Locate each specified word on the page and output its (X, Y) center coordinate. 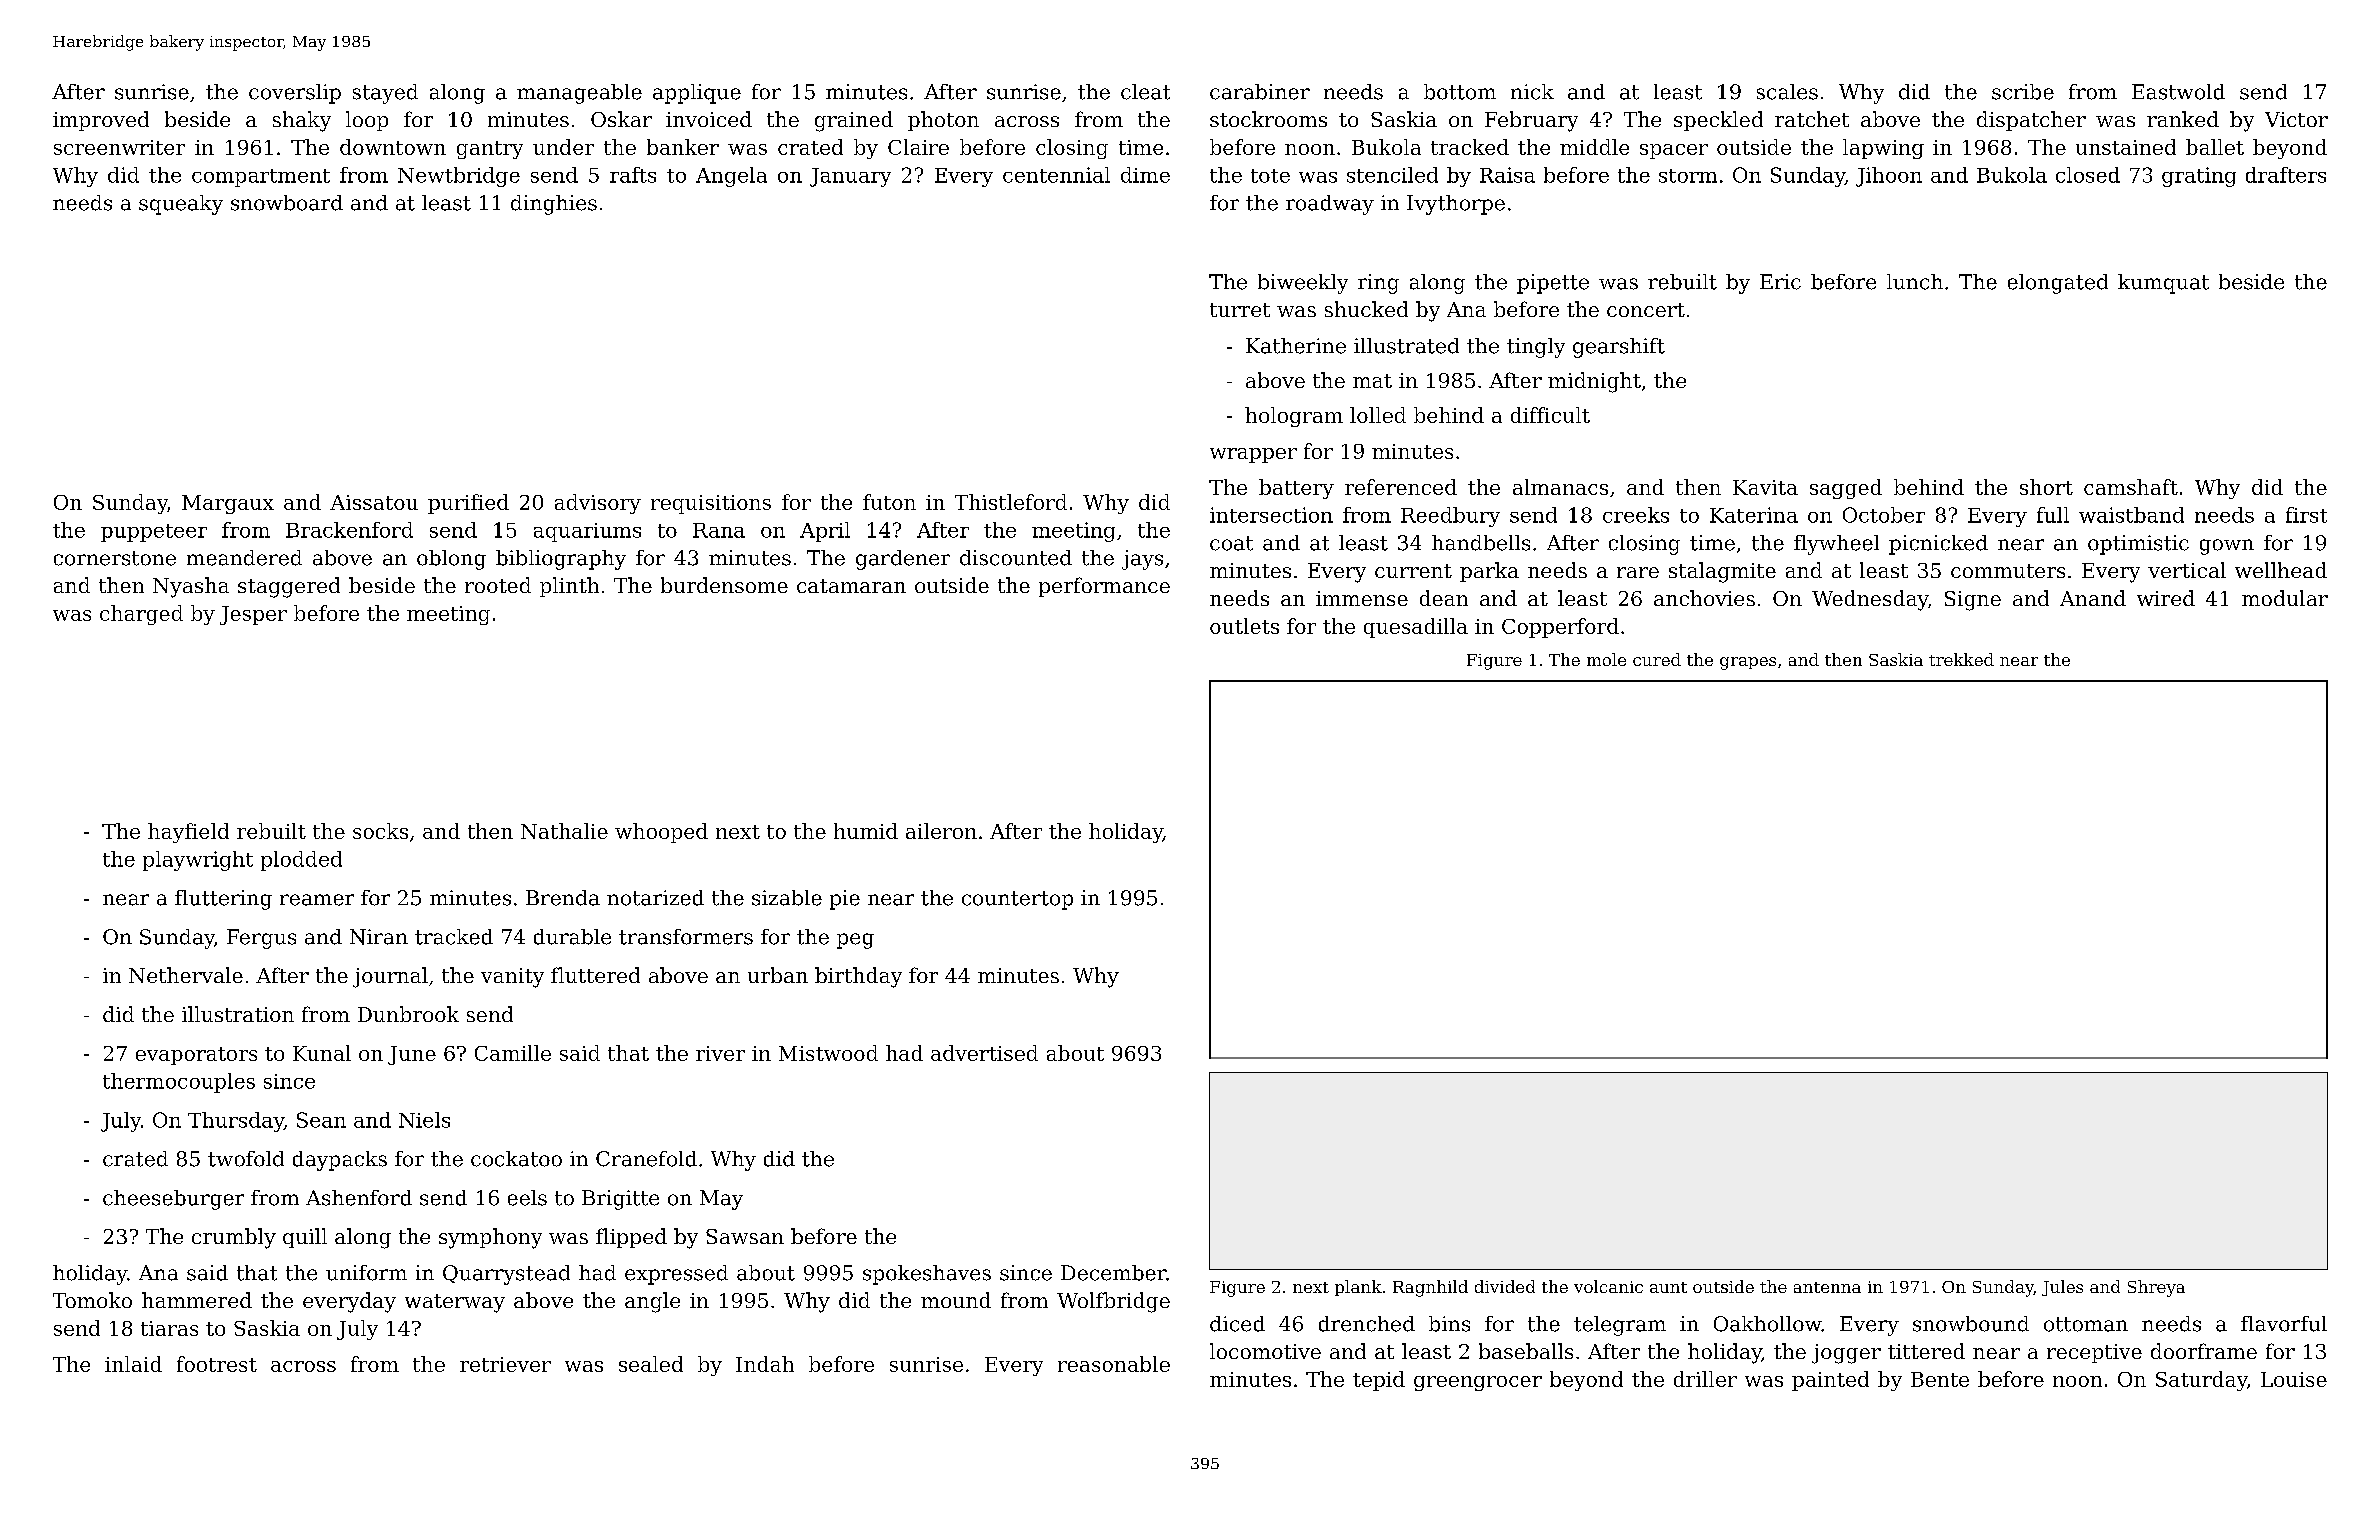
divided (1505, 1286)
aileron (941, 831)
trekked (1961, 659)
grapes (1748, 663)
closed (2088, 175)
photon (943, 121)
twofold (246, 1159)
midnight (1594, 382)
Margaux (228, 504)
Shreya (2156, 1288)
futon (889, 502)
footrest (217, 1364)
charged (141, 615)
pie (845, 900)
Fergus (261, 939)
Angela (731, 177)
